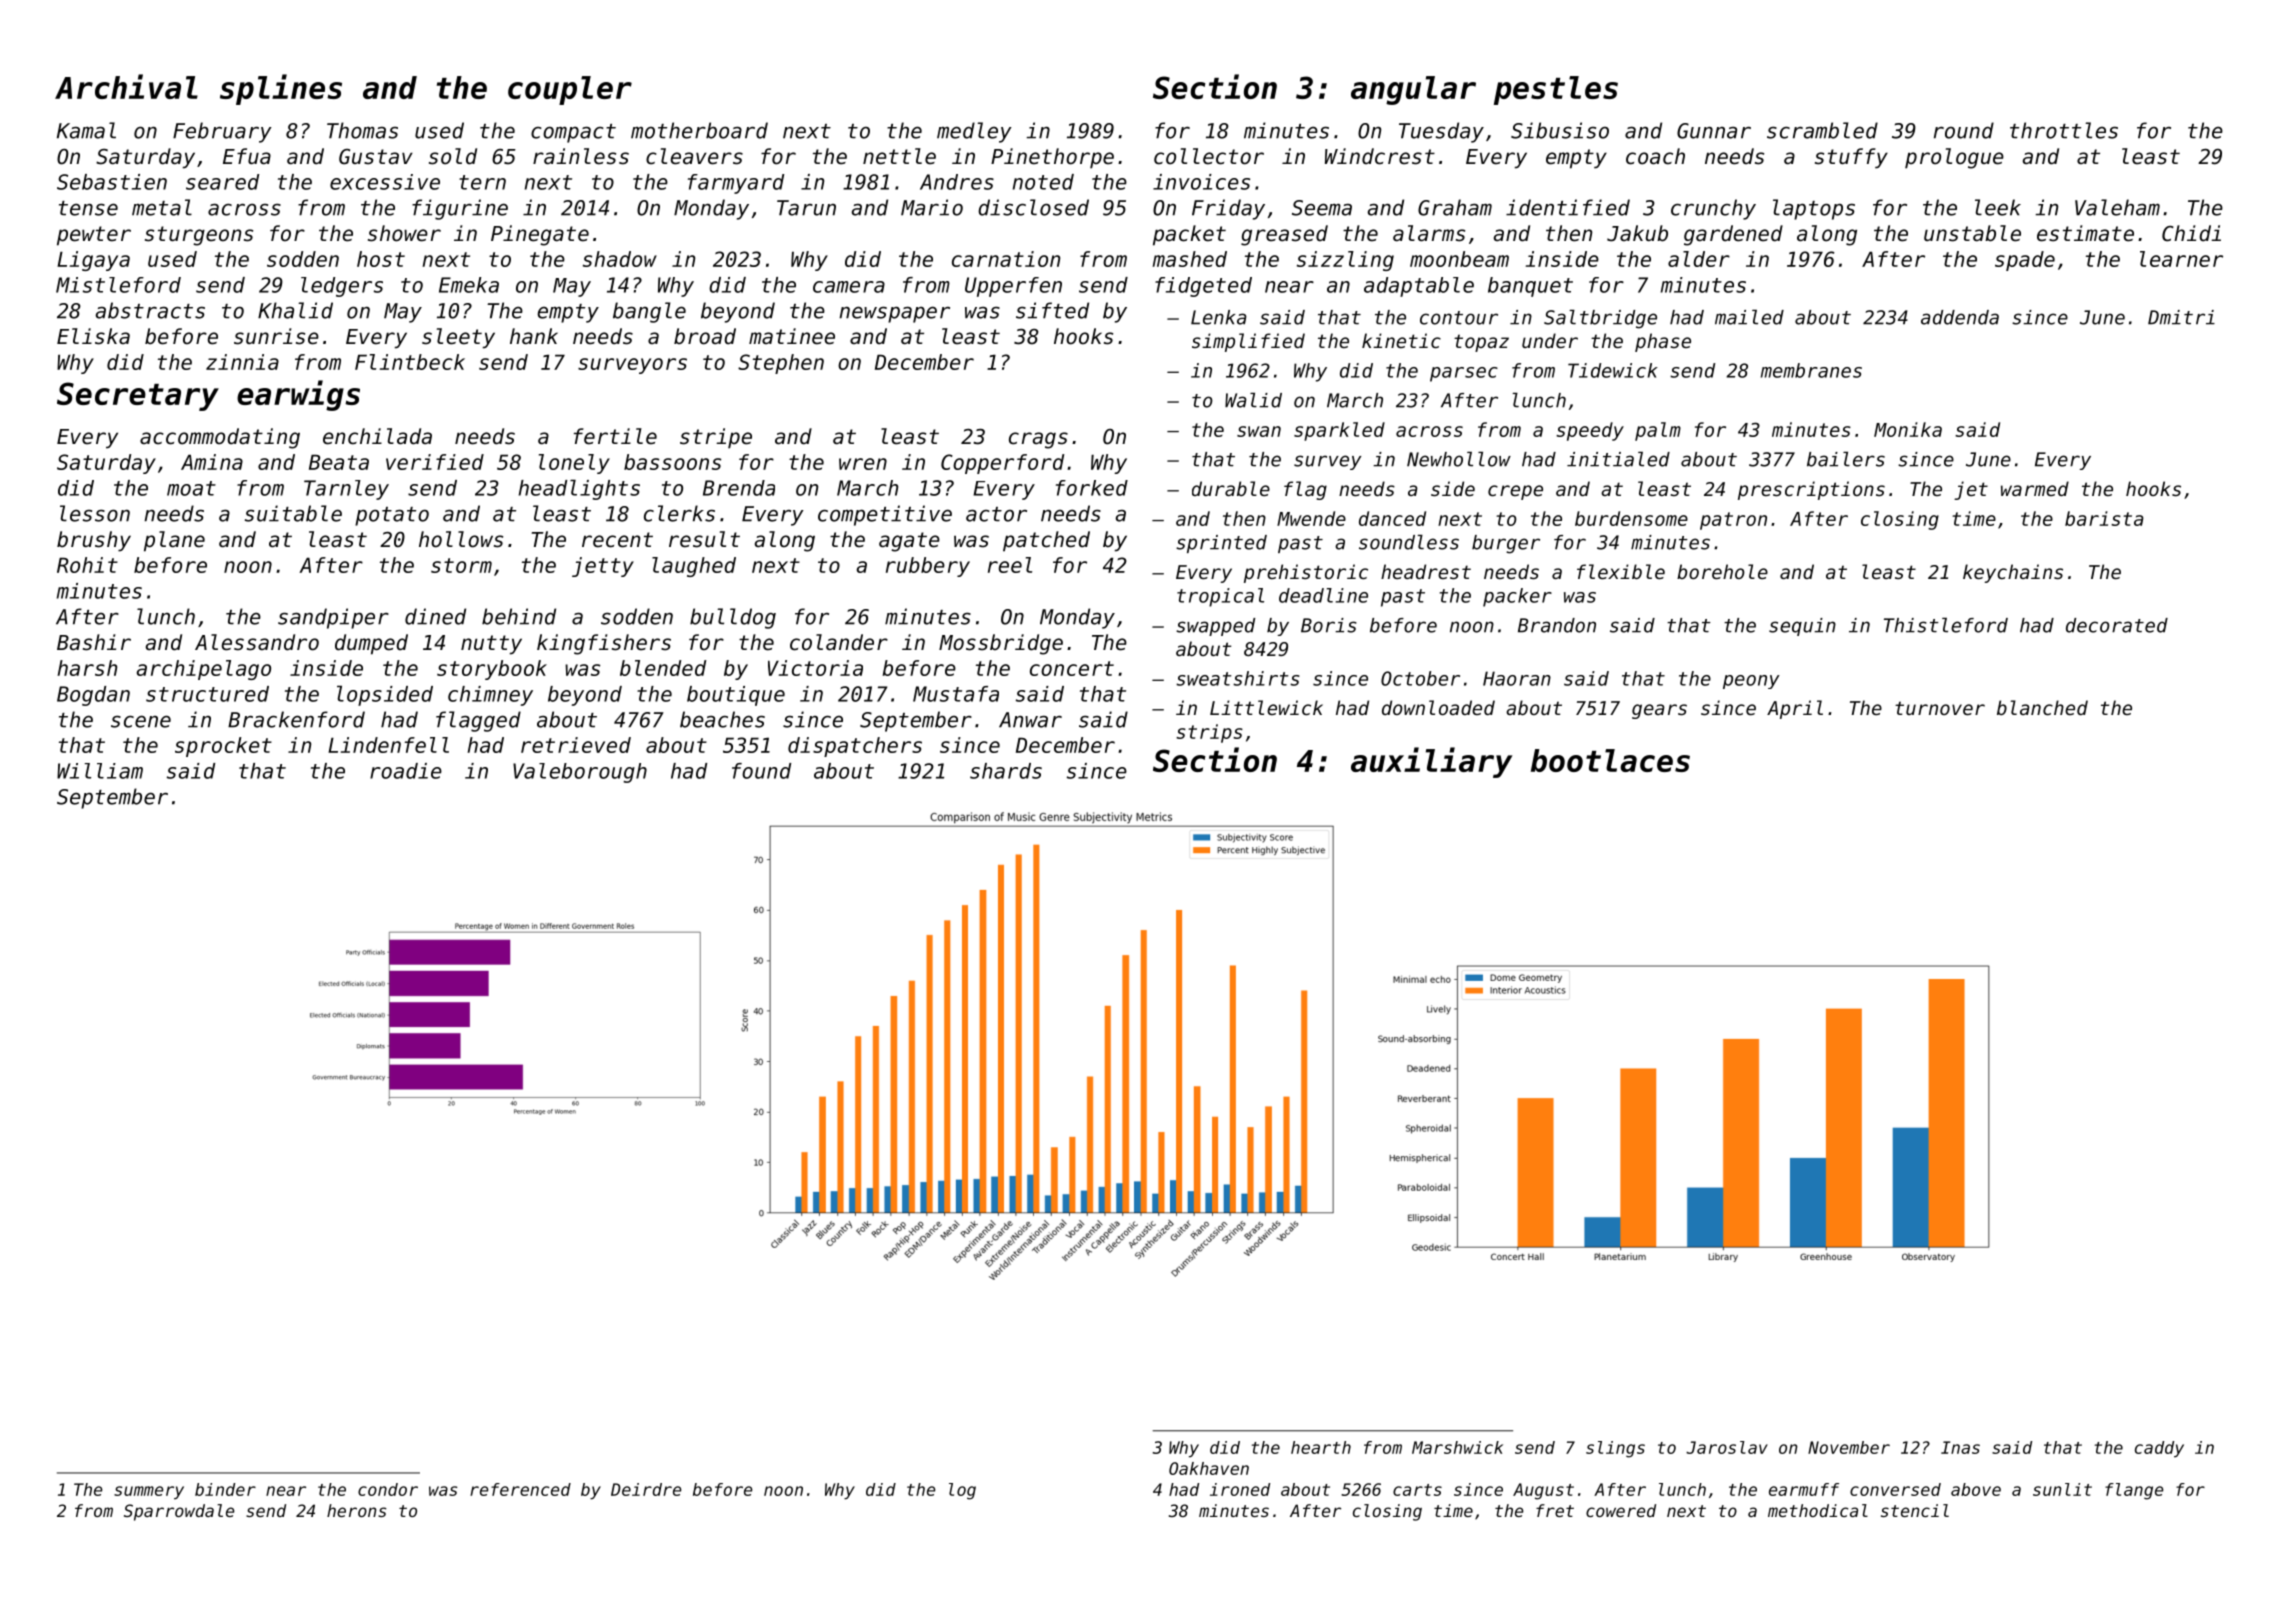 This document has width=2280, height=1612. What do you see at coordinates (1556, 90) in the document?
I see `pestles` at bounding box center [1556, 90].
